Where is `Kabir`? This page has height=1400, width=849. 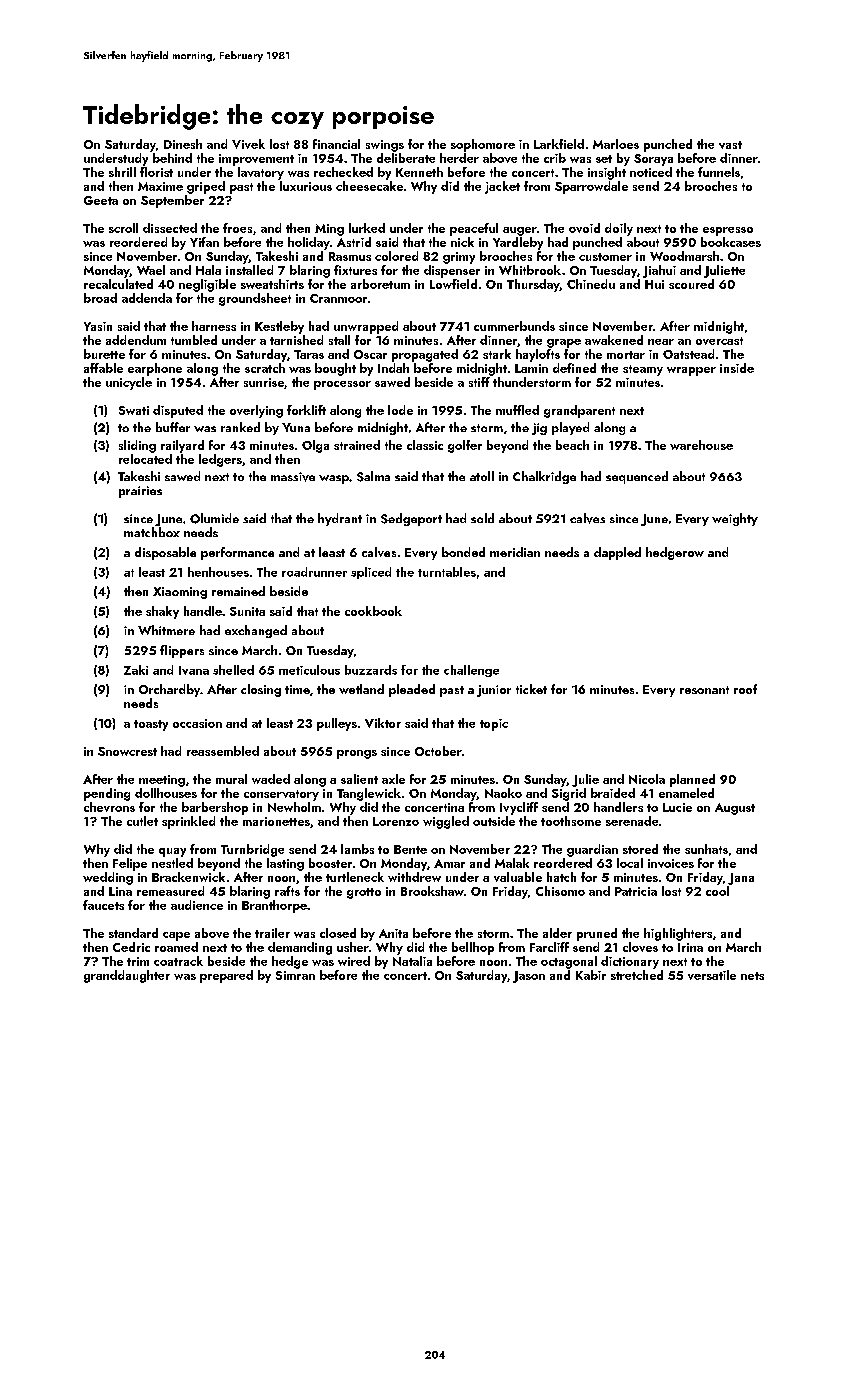
Kabir is located at coordinates (591, 975).
